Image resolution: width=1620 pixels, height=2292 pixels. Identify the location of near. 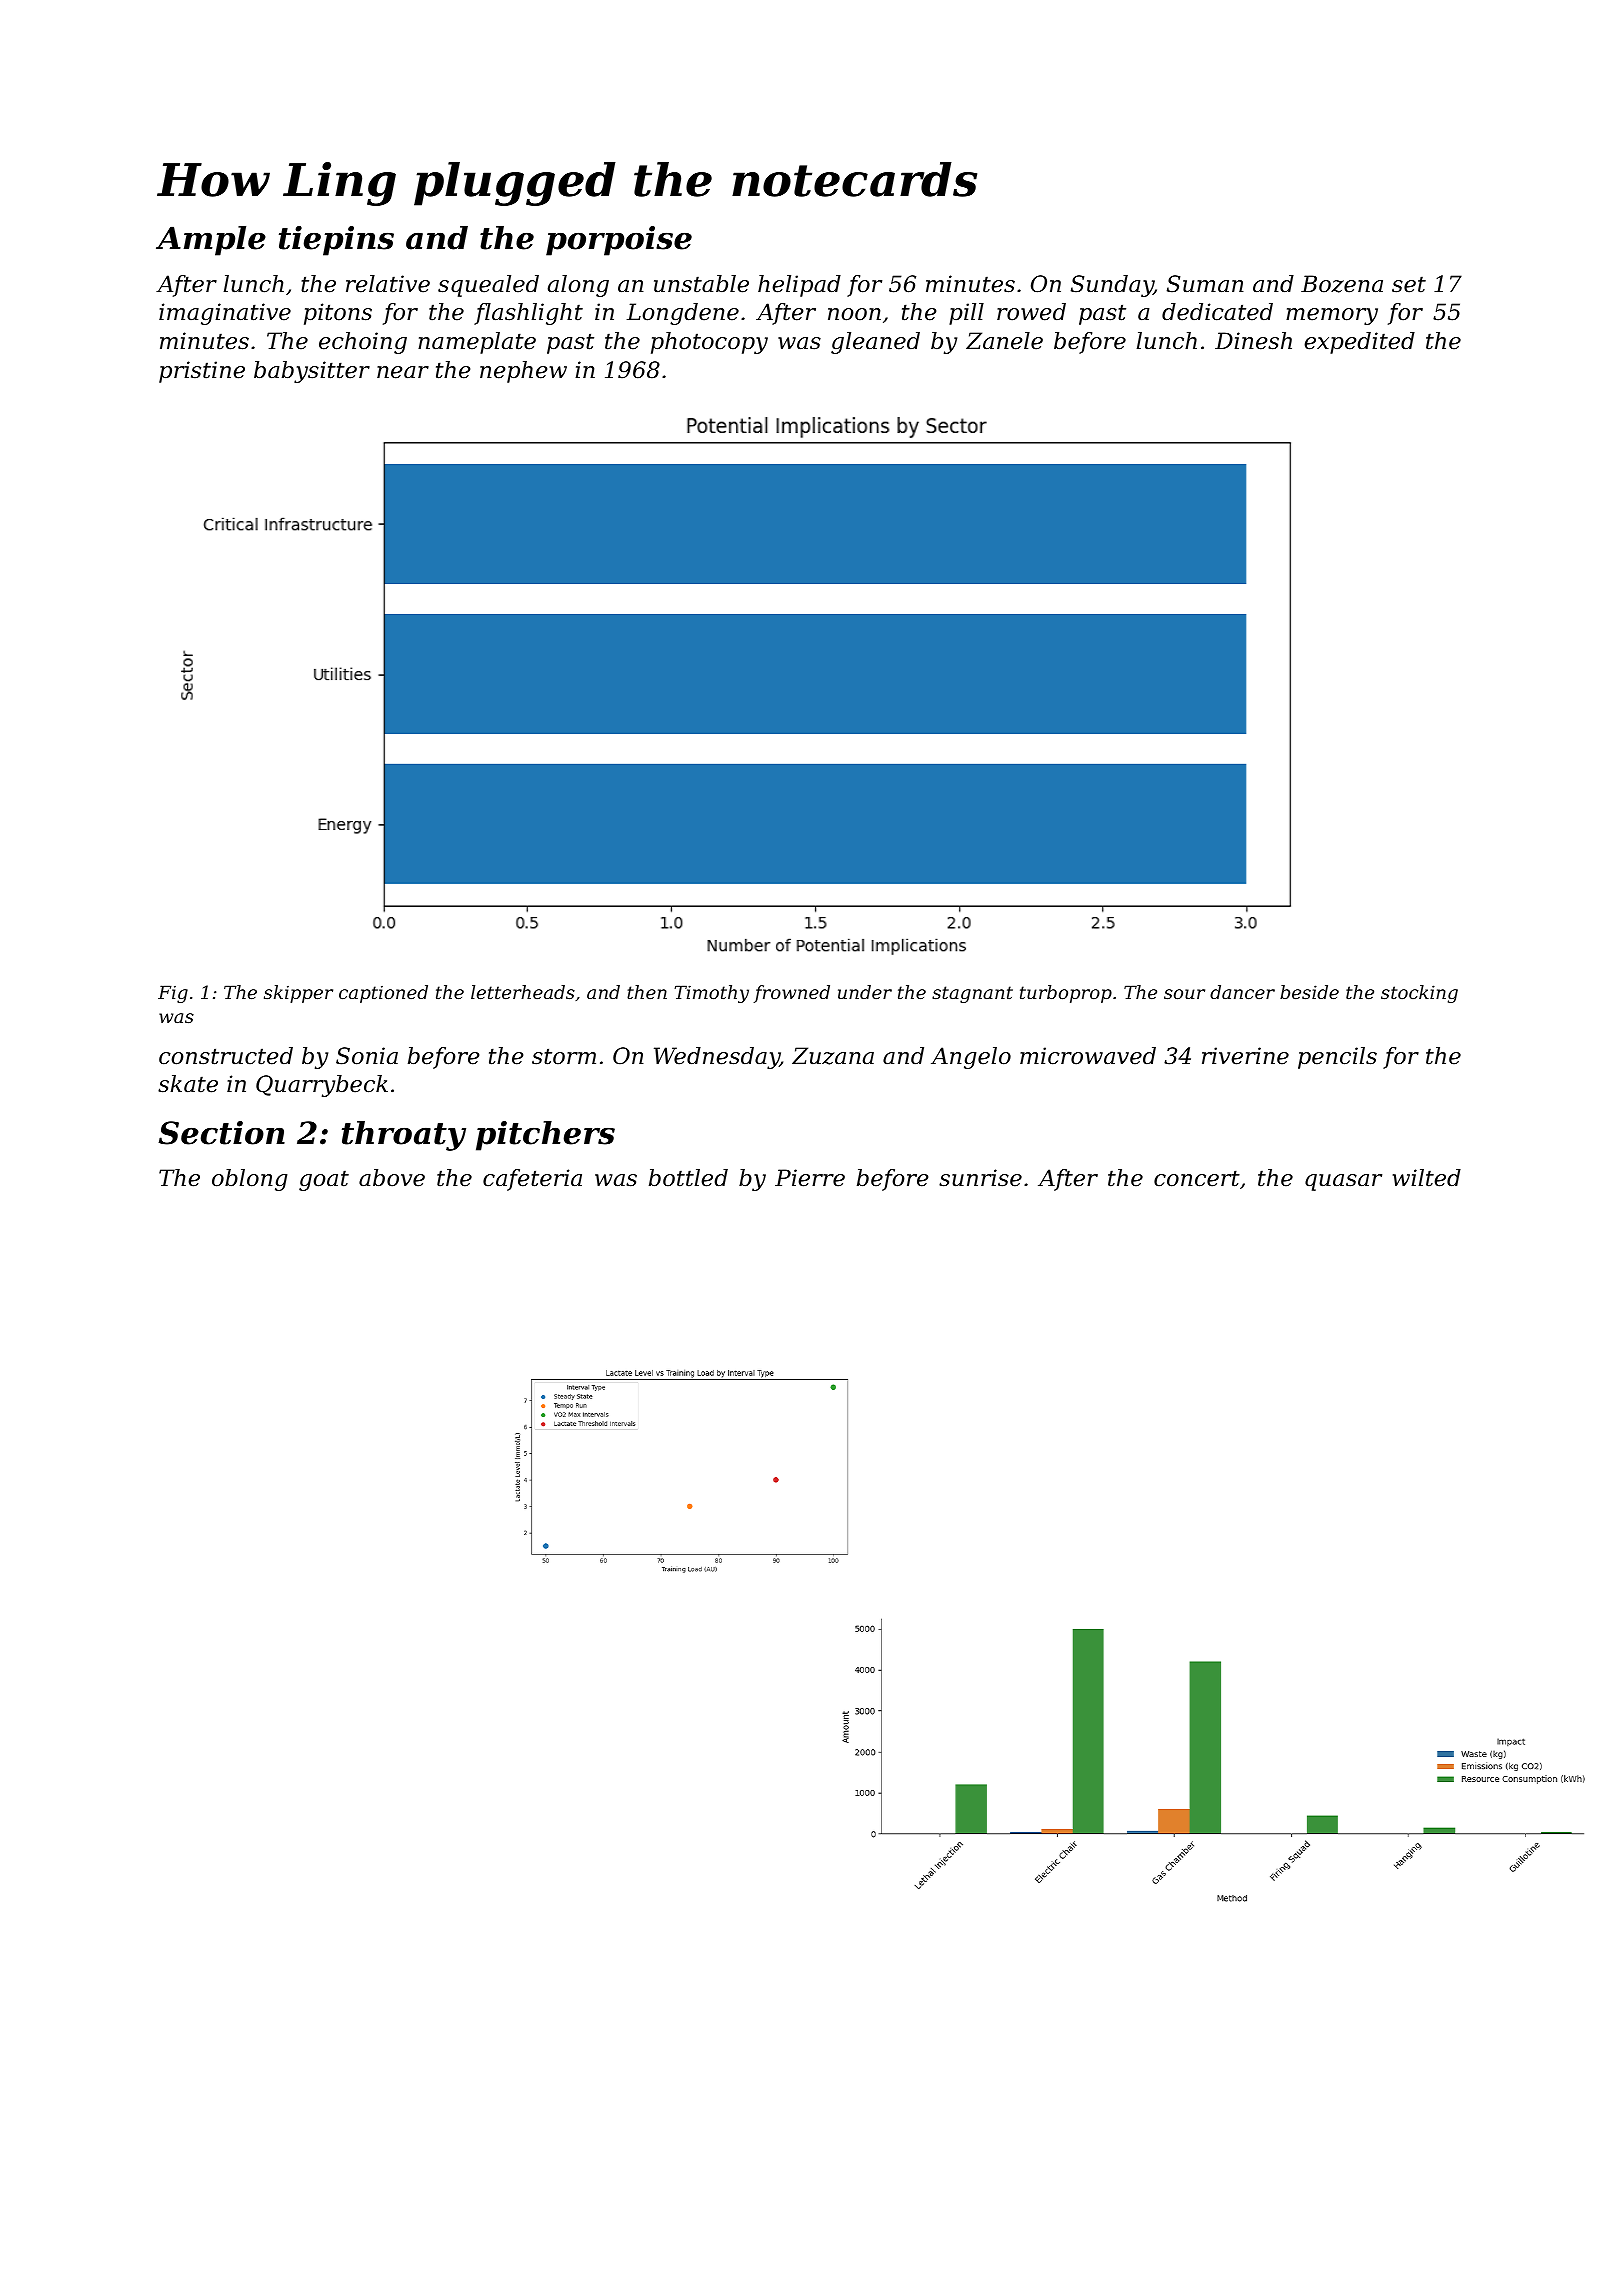
(403, 372).
